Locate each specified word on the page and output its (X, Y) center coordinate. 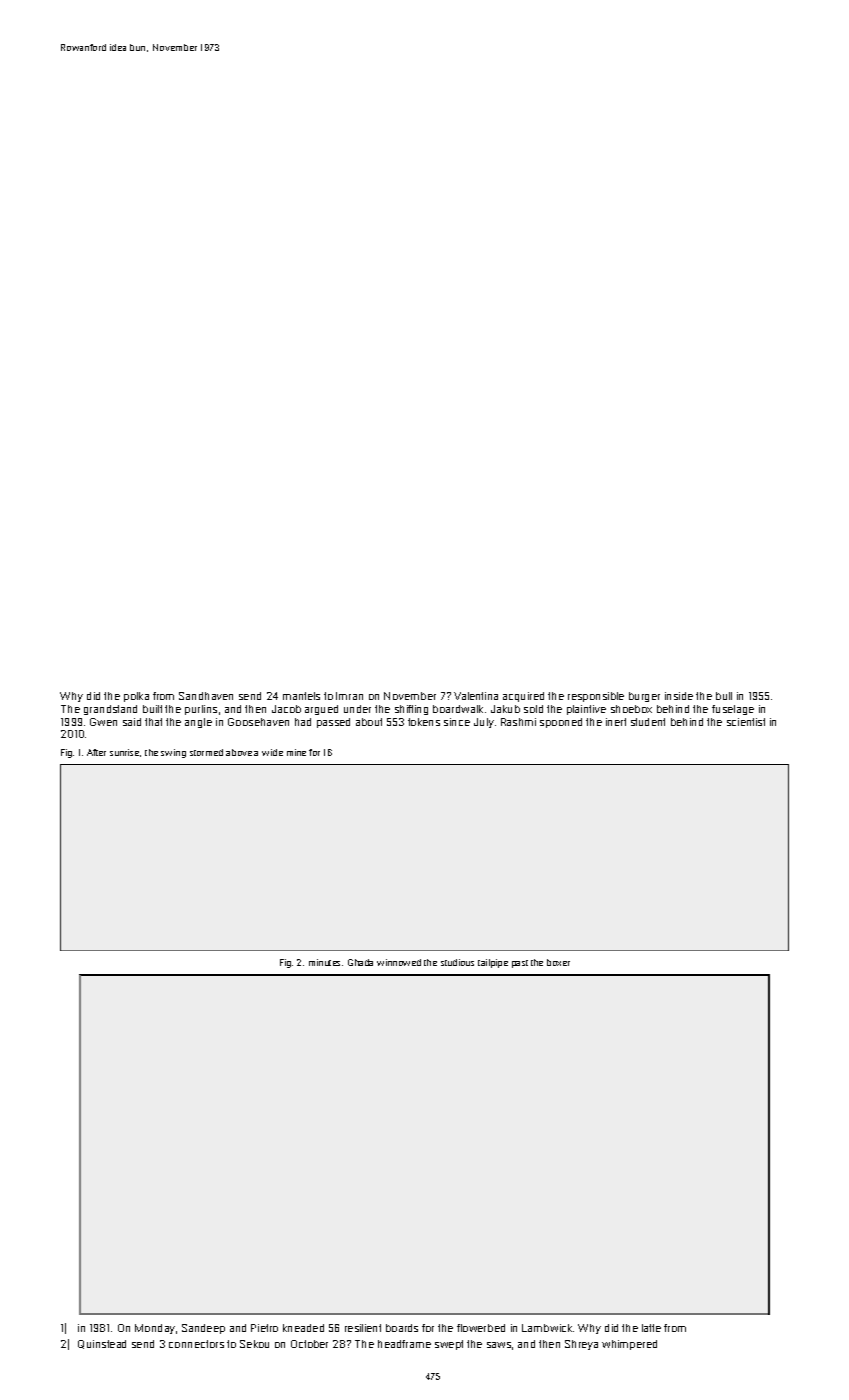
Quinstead (102, 1344)
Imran (349, 696)
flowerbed (481, 1328)
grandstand (110, 710)
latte (651, 1328)
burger (644, 697)
